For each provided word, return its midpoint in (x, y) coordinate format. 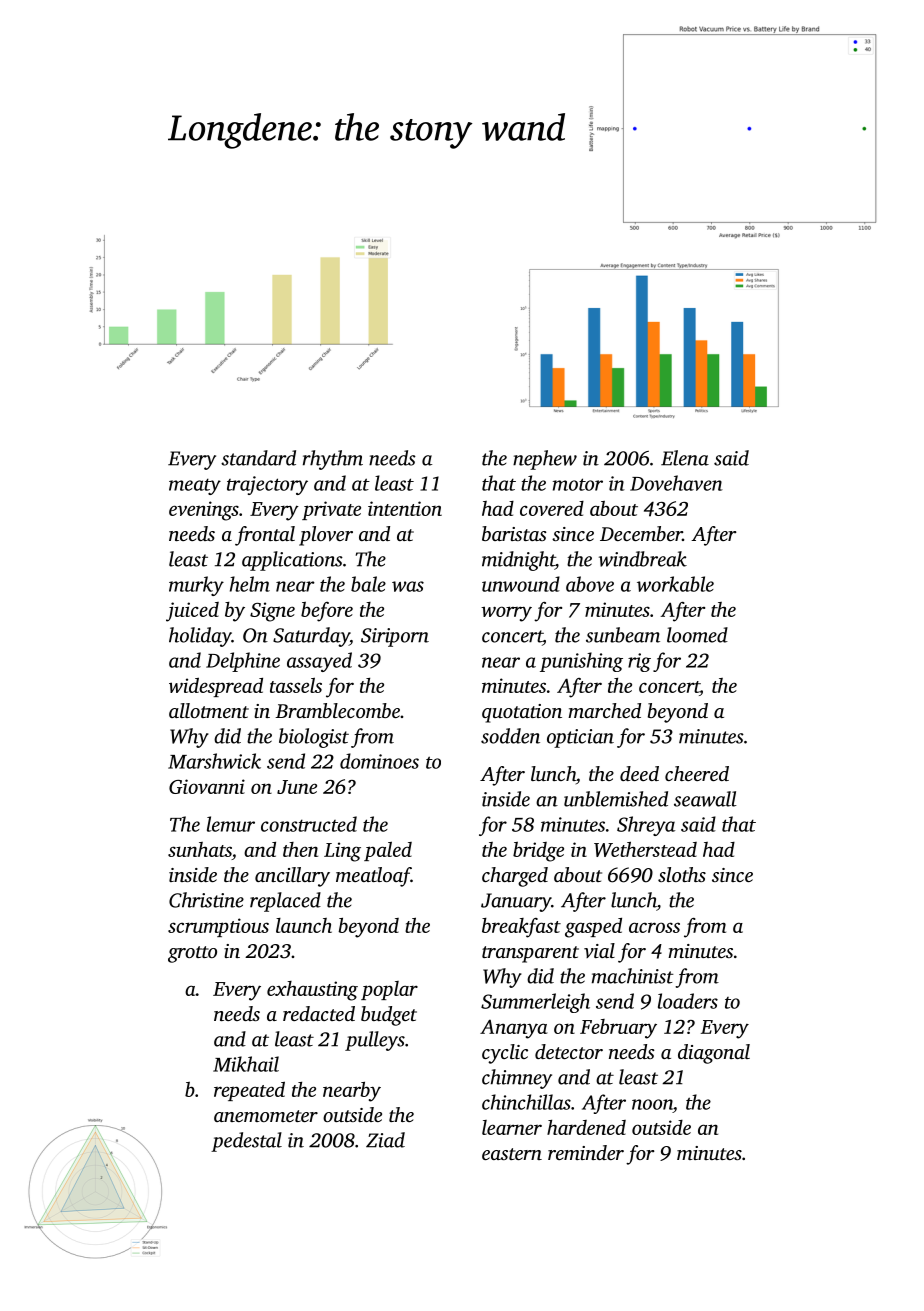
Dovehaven (676, 483)
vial (599, 950)
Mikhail (246, 1064)
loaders (688, 1001)
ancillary (292, 877)
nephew (545, 460)
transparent (530, 954)
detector (569, 1051)
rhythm (333, 460)
